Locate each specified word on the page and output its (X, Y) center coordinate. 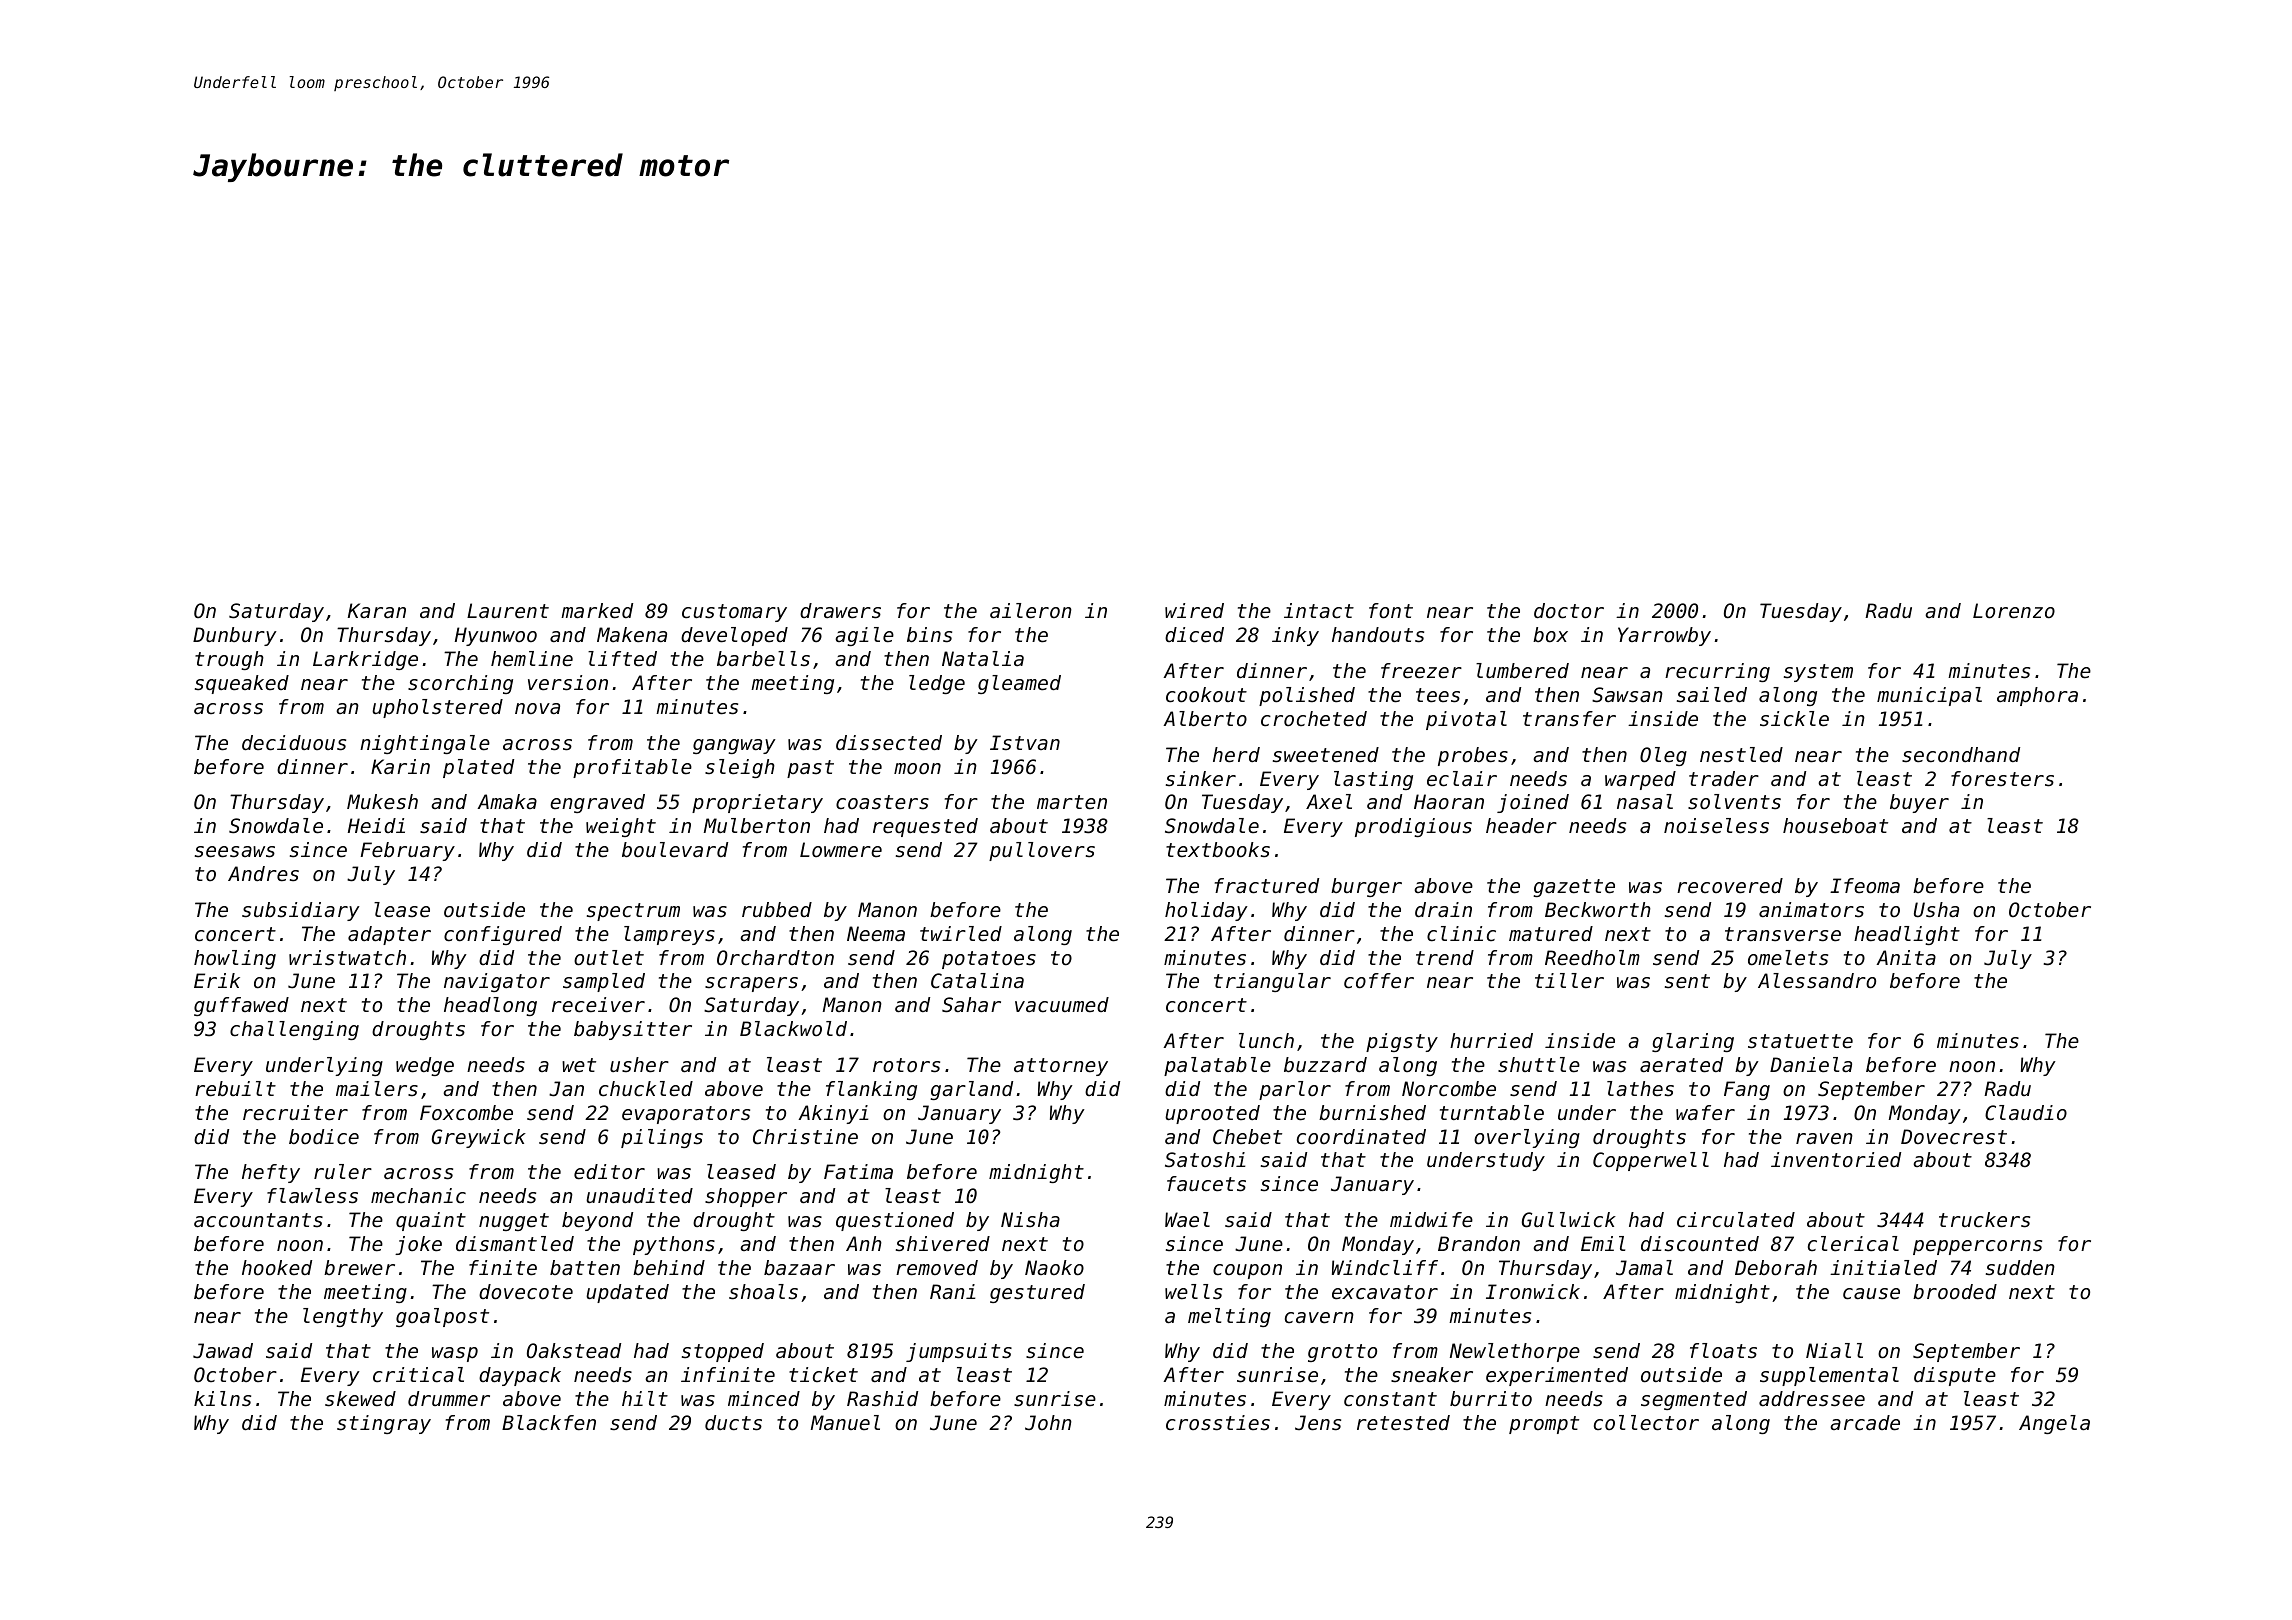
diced (1194, 635)
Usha (1936, 910)
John (1048, 1423)
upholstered (437, 708)
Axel (1329, 802)
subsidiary (301, 911)
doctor (1569, 611)
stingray (384, 1424)
